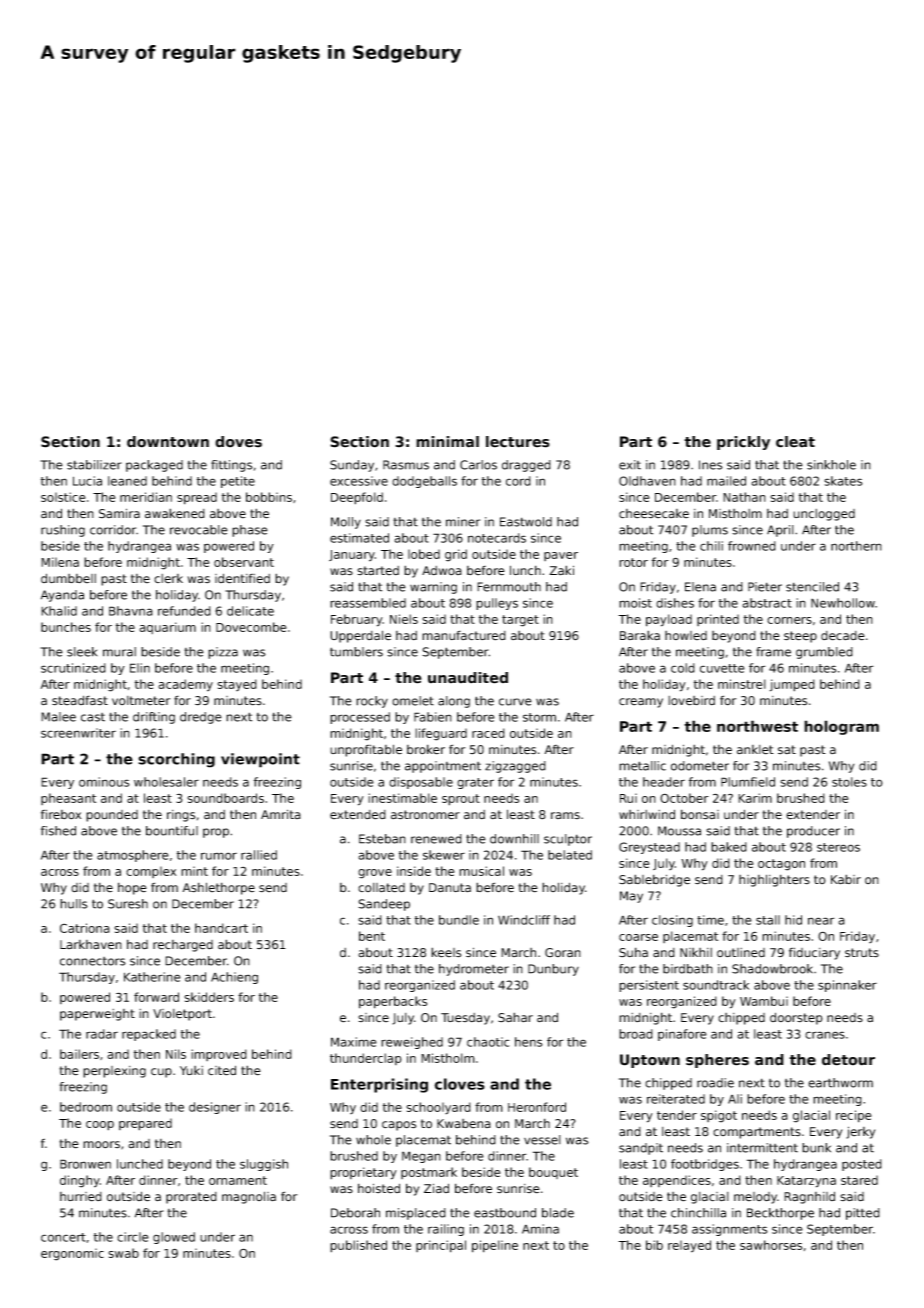  Describe the element at coordinates (537, 1107) in the screenshot. I see `Heronford` at that location.
